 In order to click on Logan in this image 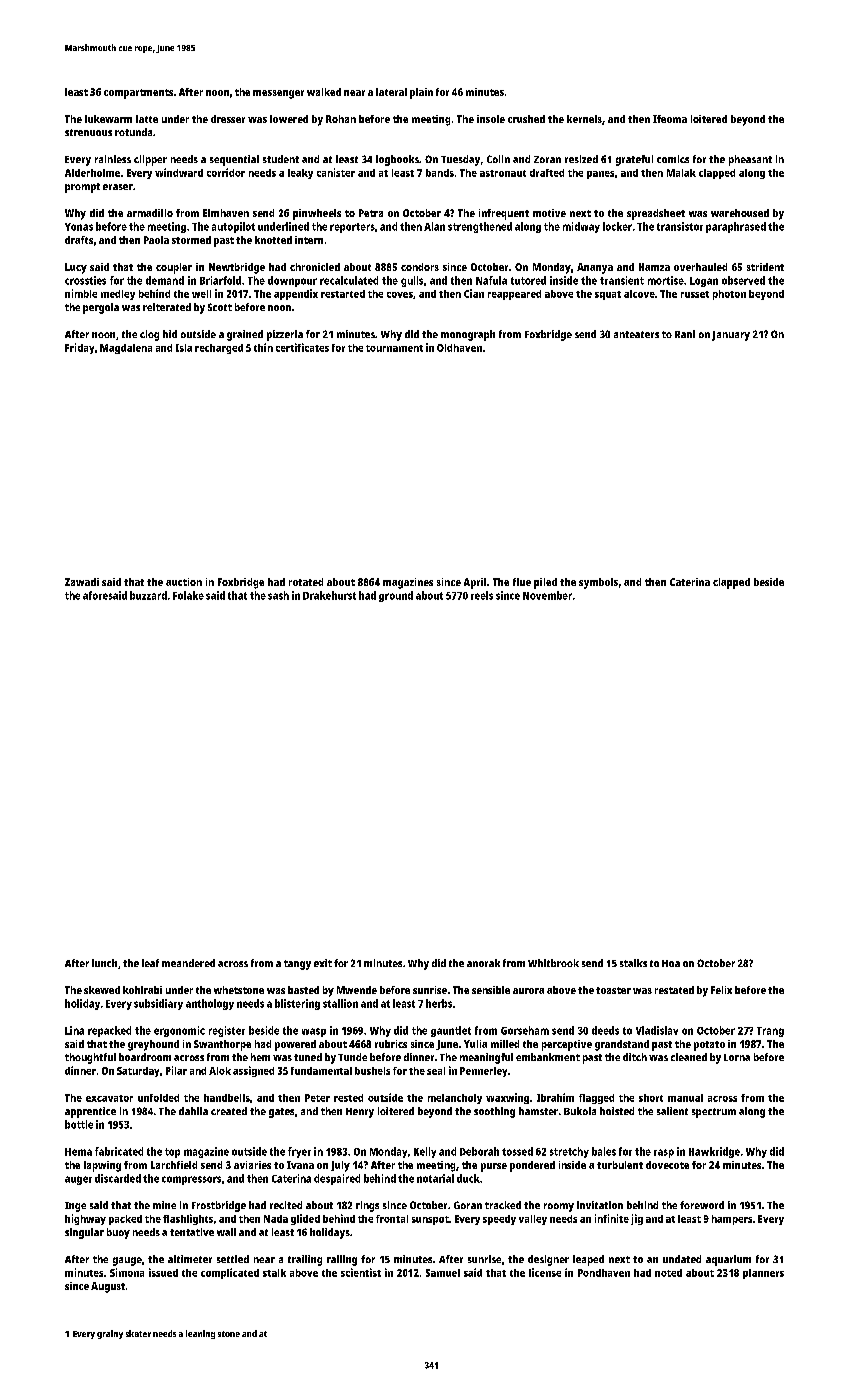, I will do `click(704, 282)`.
